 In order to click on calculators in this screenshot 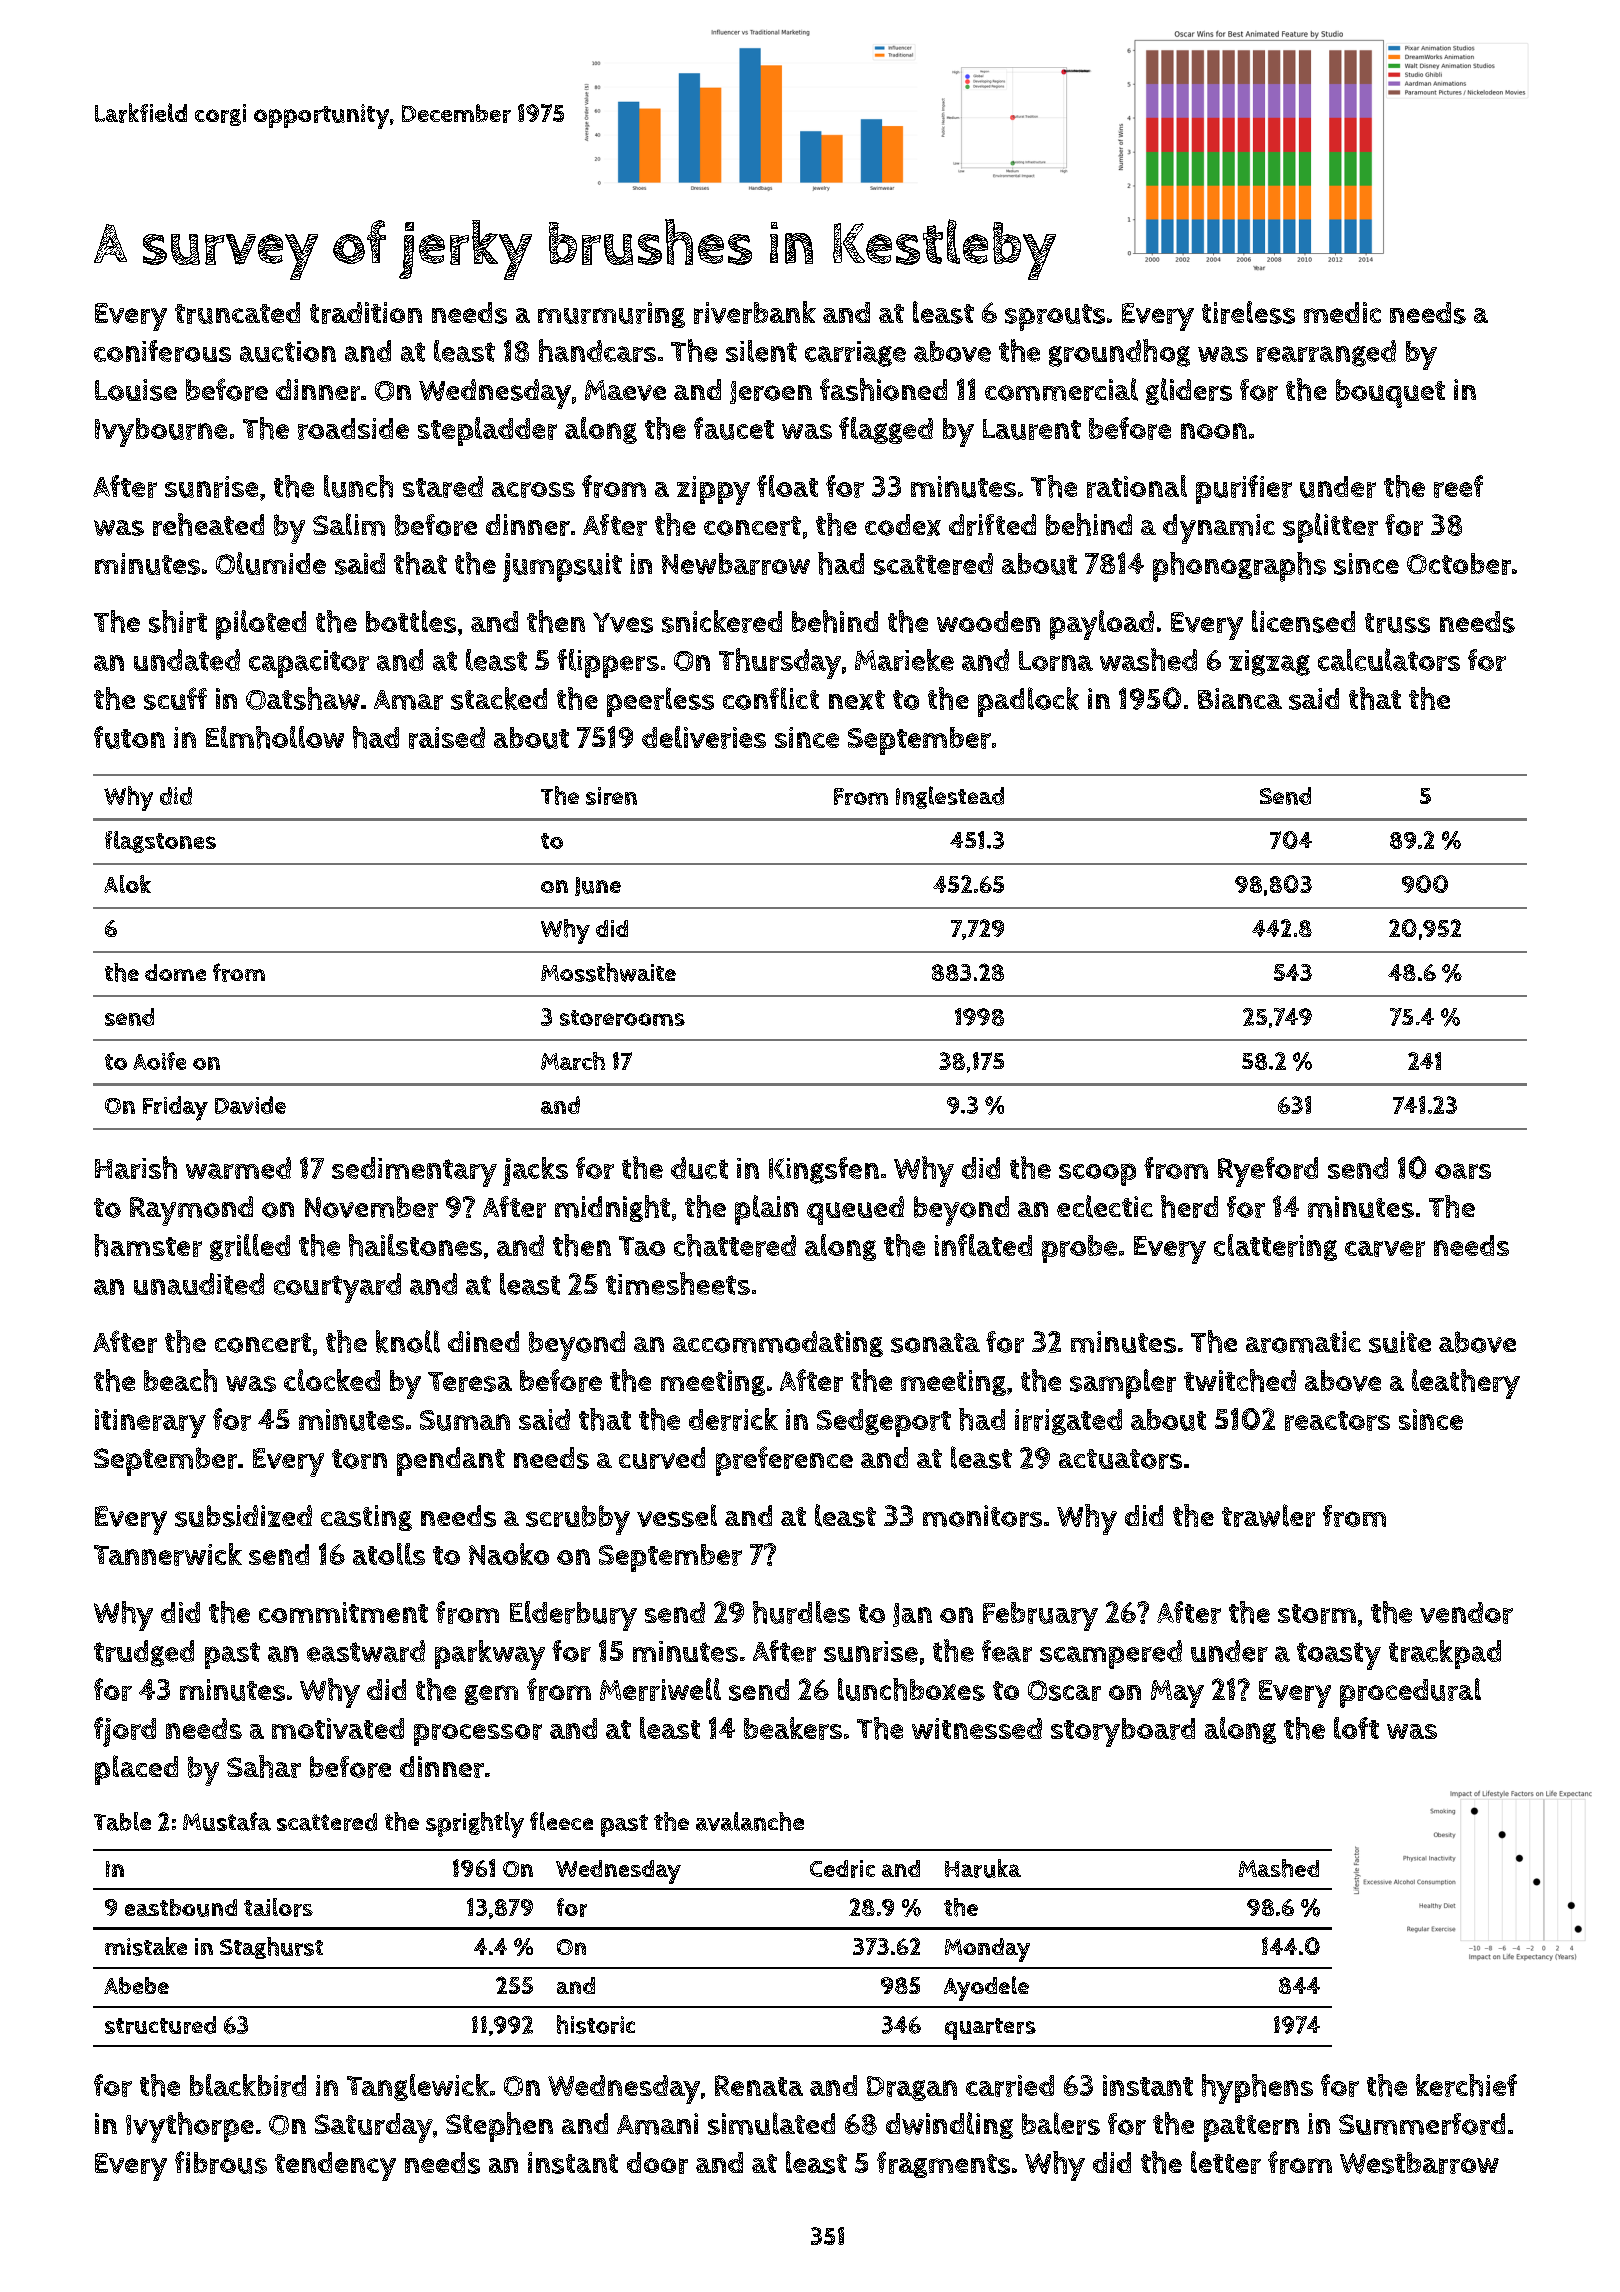, I will do `click(1389, 659)`.
